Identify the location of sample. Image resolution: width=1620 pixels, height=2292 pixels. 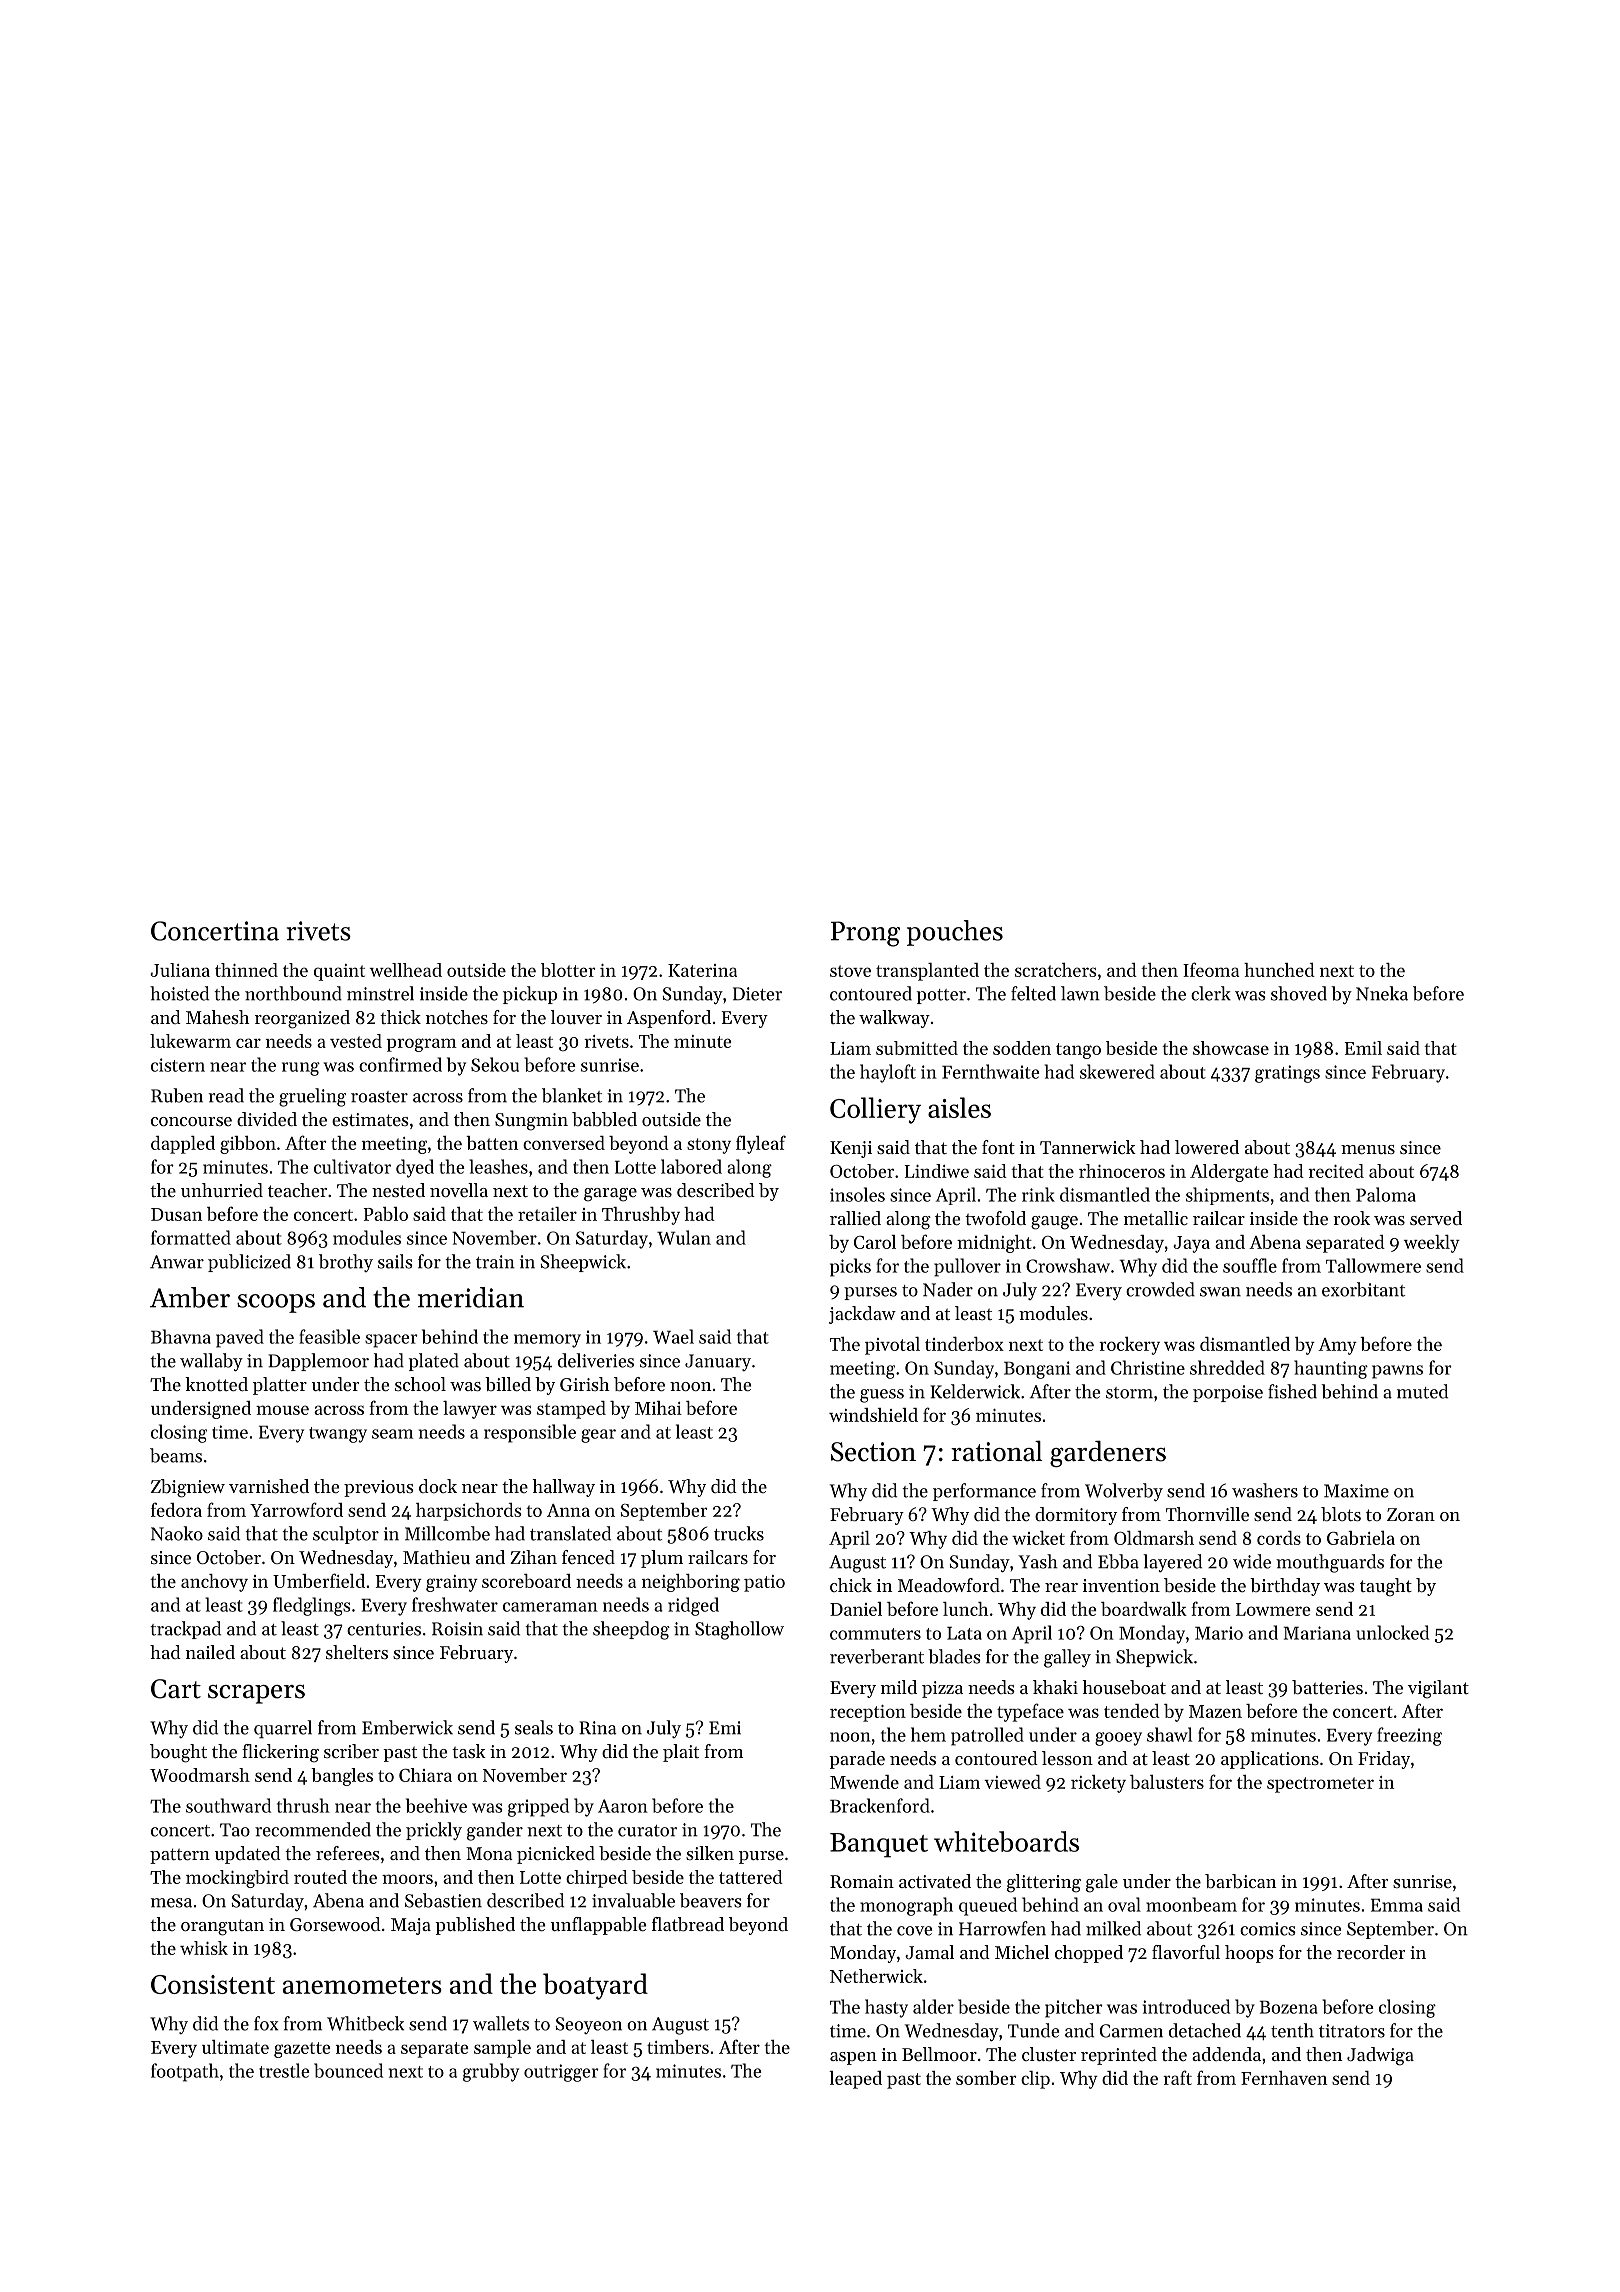
(502, 2049).
